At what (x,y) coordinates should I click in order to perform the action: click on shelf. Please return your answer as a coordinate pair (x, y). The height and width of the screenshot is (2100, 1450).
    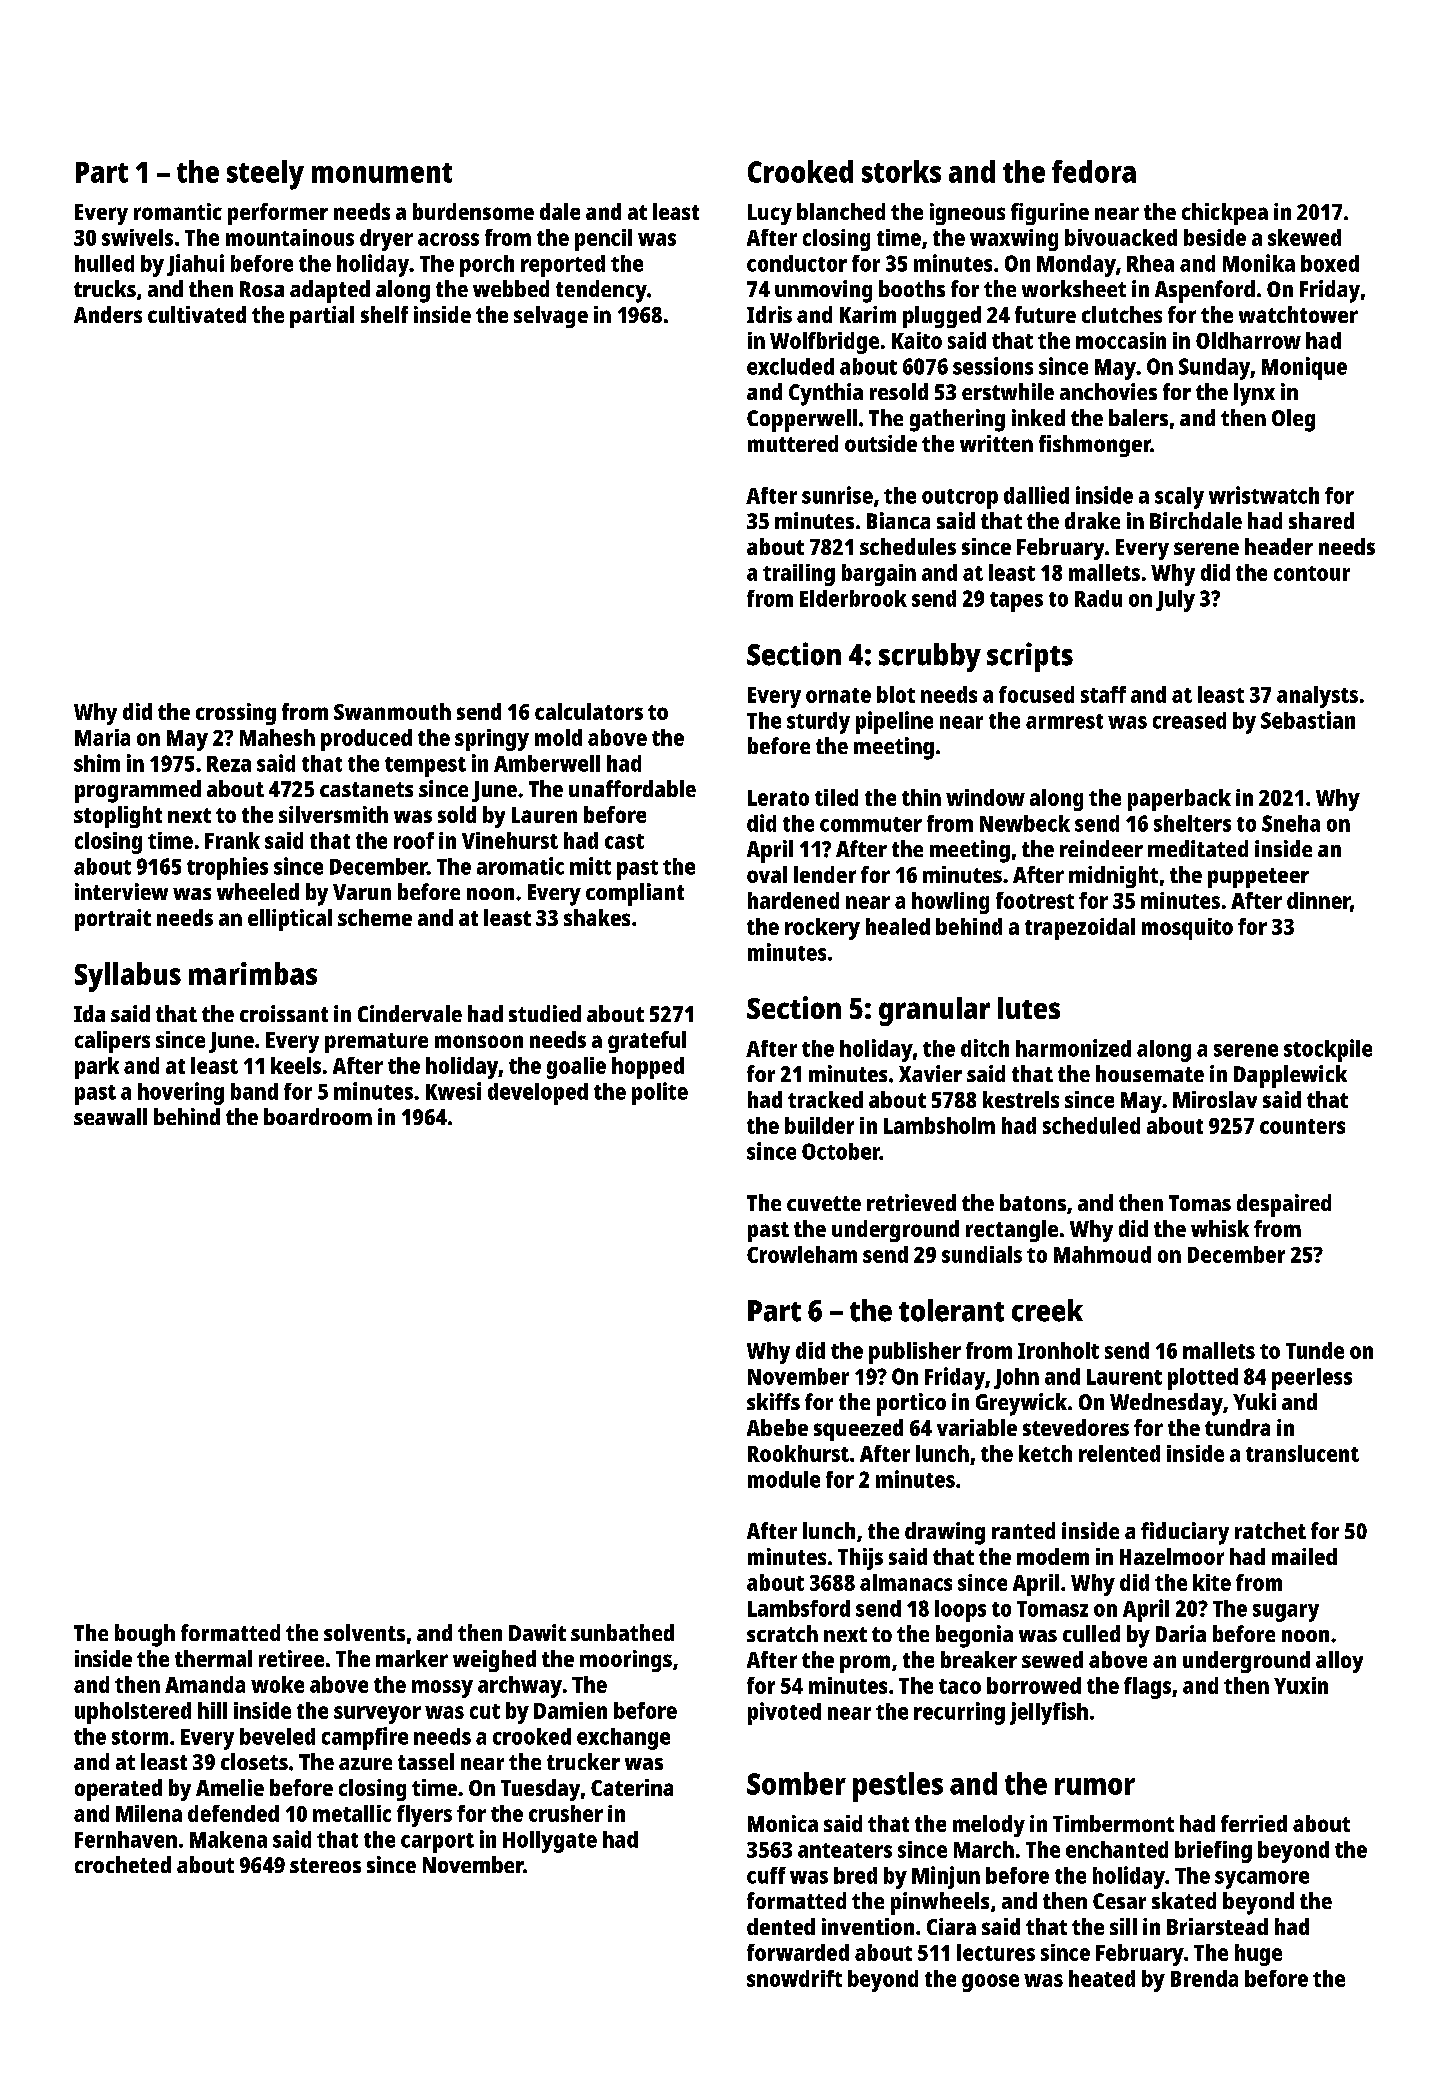
    Looking at the image, I should click on (384, 314).
